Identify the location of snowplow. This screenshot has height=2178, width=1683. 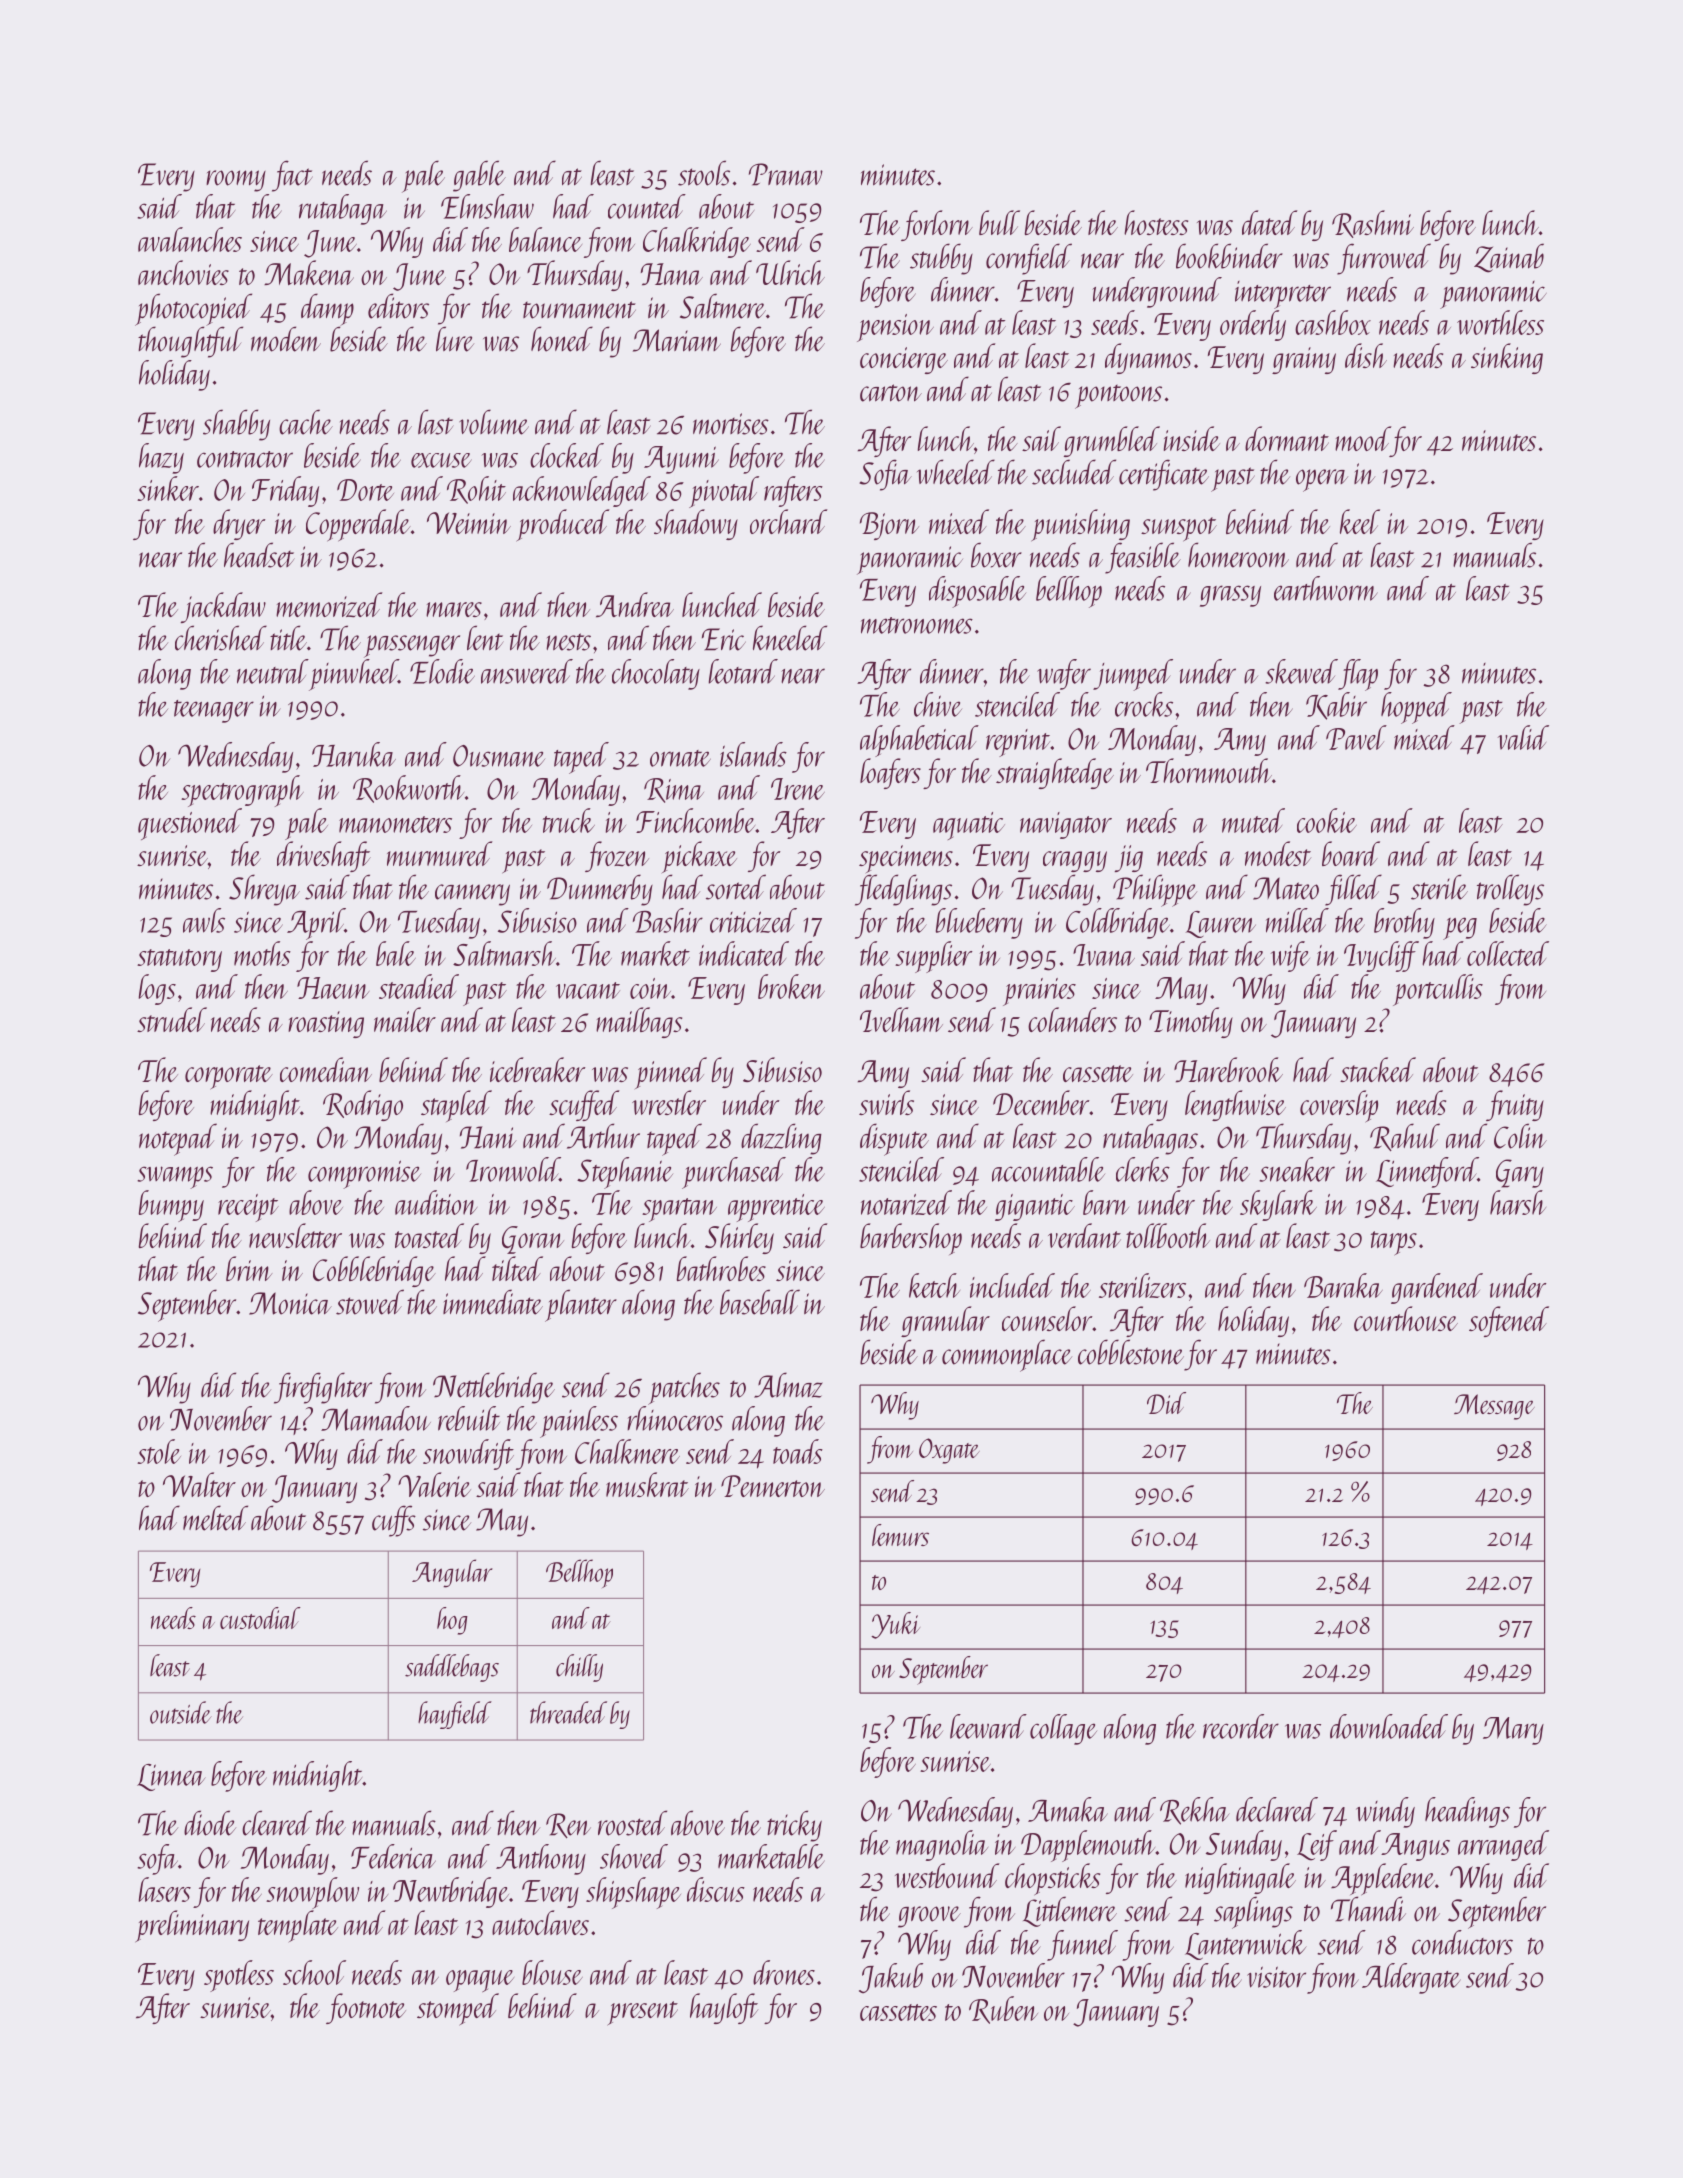
(312, 1893).
